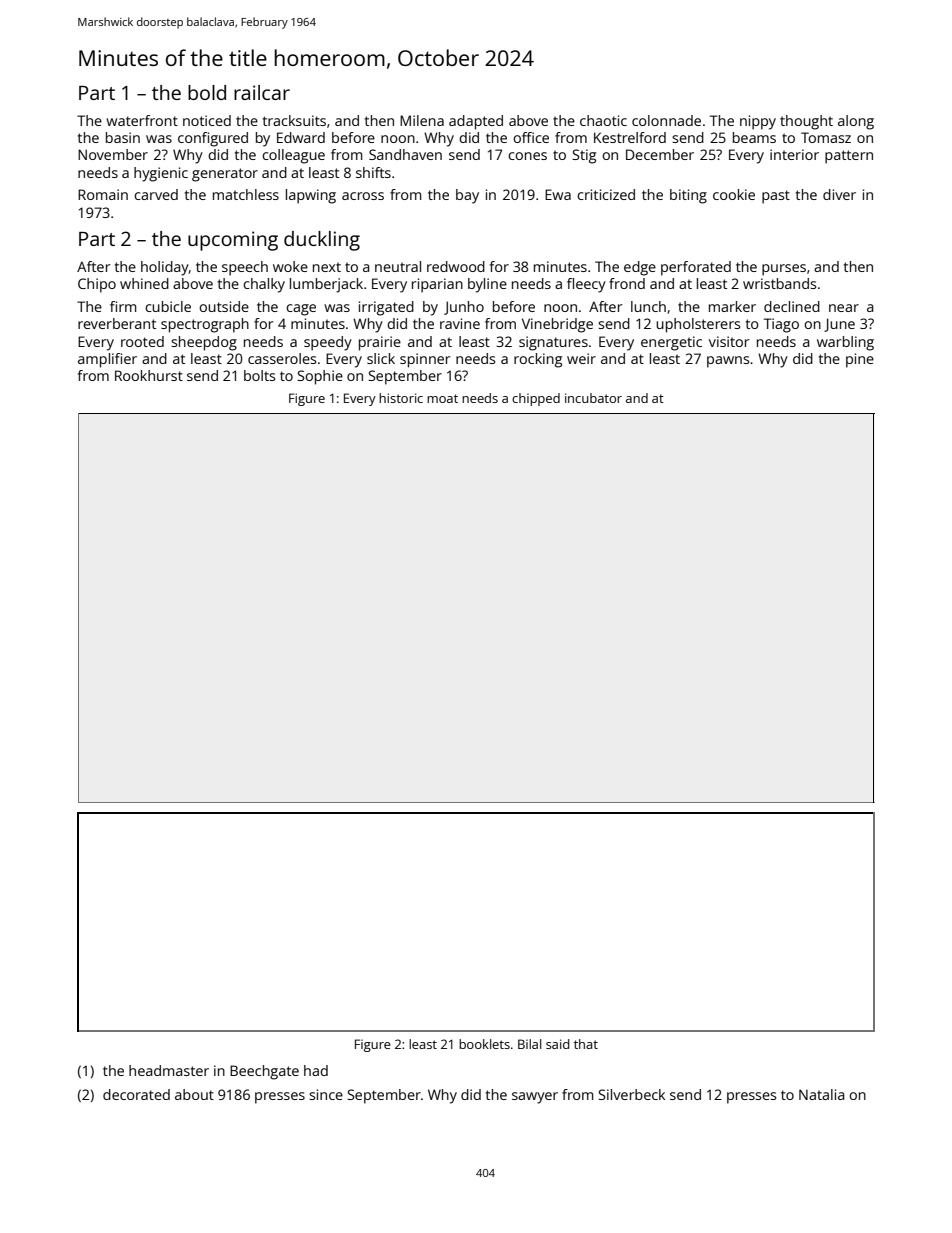 The width and height of the screenshot is (952, 1233). What do you see at coordinates (207, 92) in the screenshot?
I see `bold` at bounding box center [207, 92].
